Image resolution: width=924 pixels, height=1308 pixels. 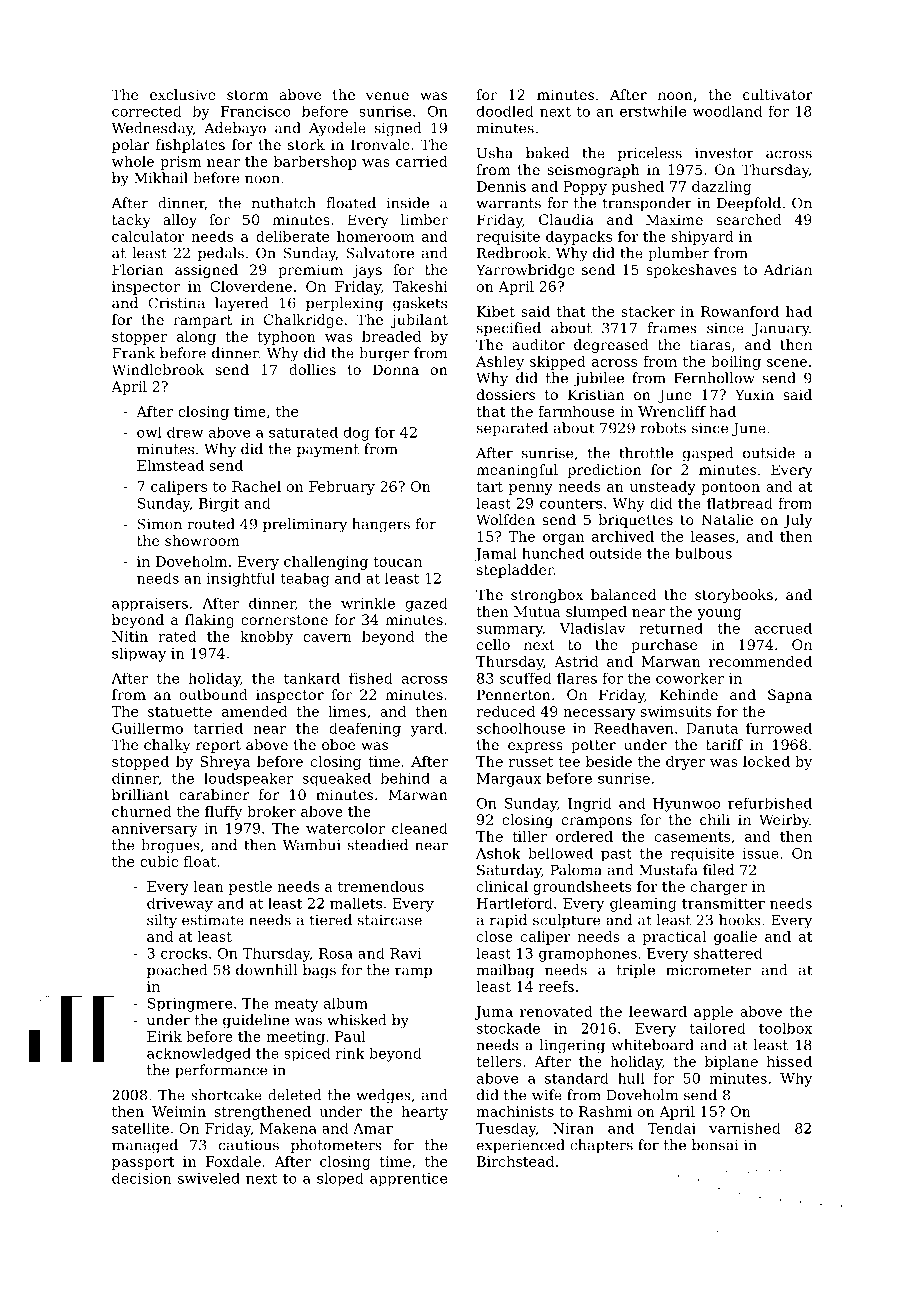 I want to click on storm, so click(x=247, y=95).
